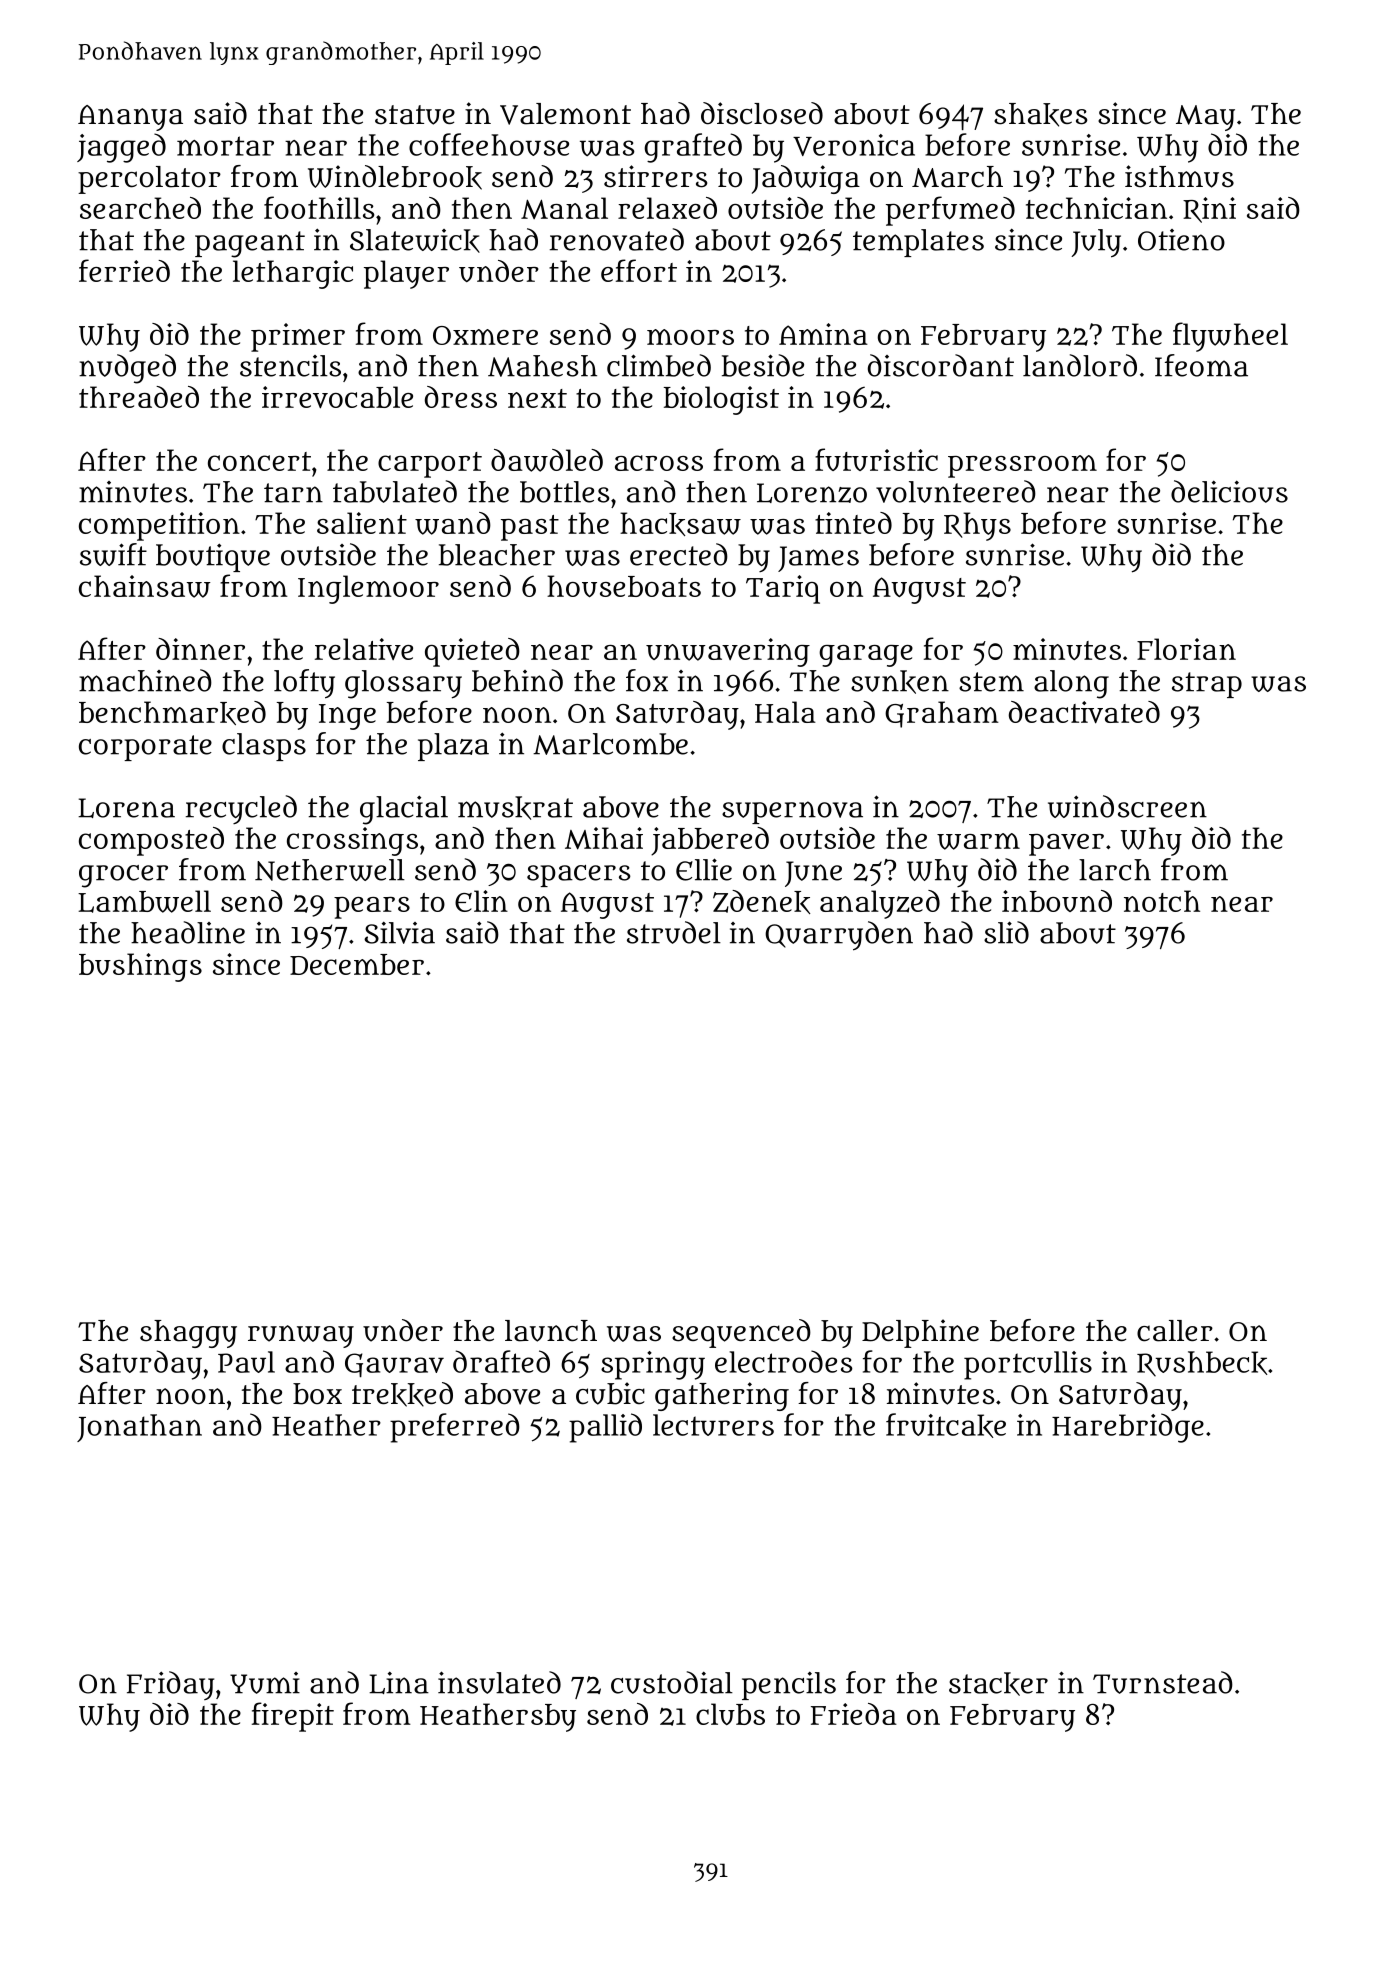 Image resolution: width=1386 pixels, height=1969 pixels. What do you see at coordinates (998, 1684) in the image?
I see `stacker` at bounding box center [998, 1684].
